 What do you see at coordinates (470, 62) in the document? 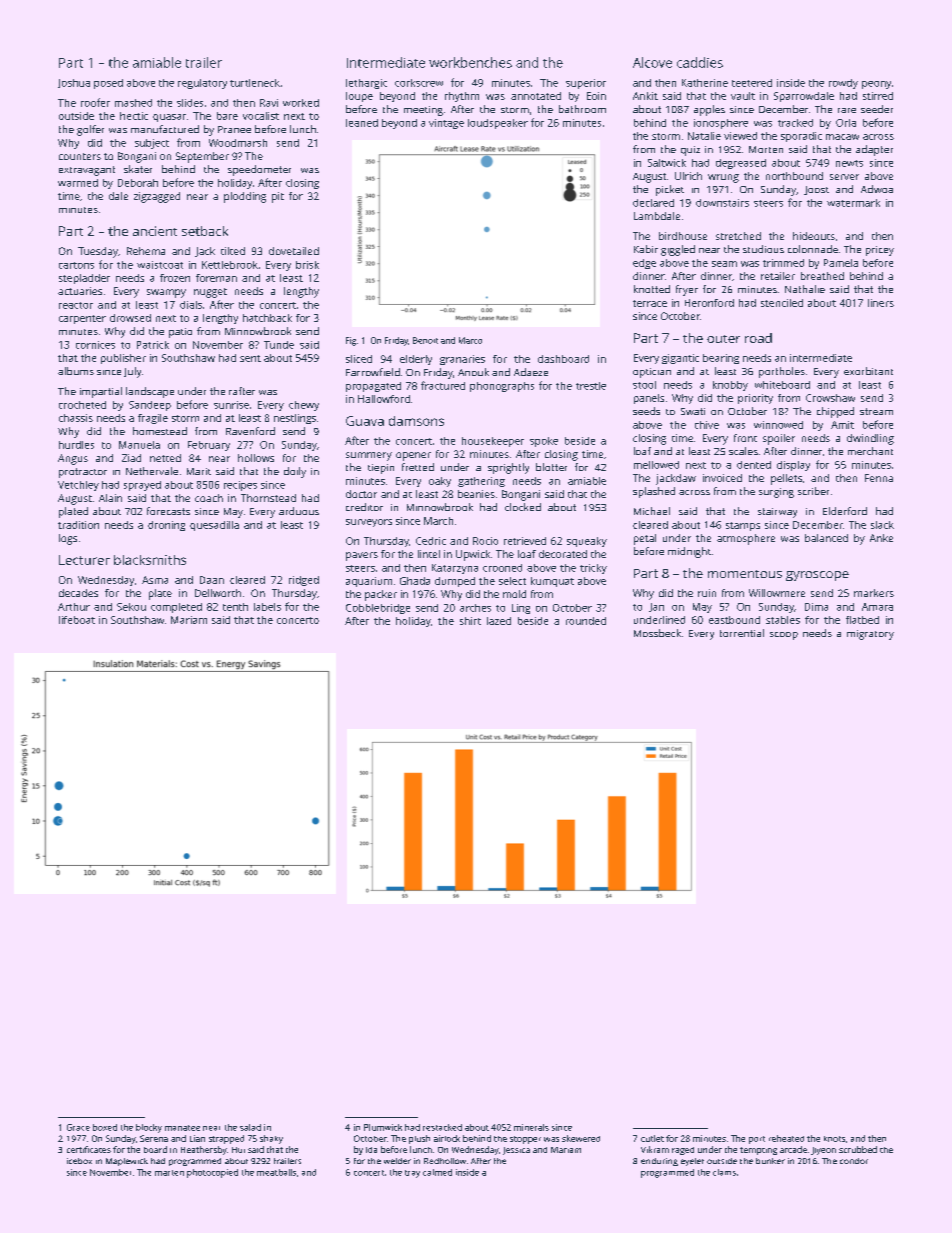
I see `workbenches` at bounding box center [470, 62].
